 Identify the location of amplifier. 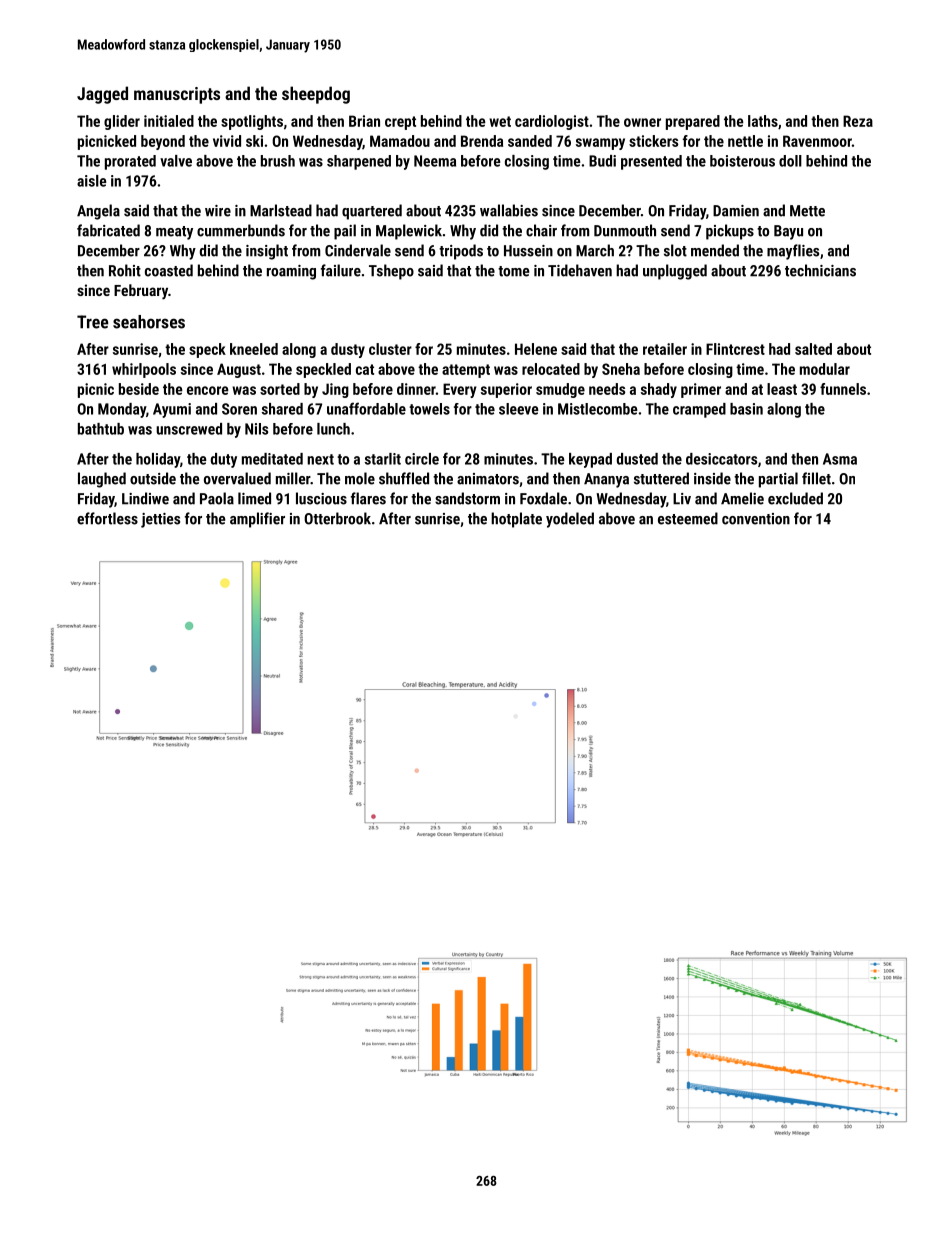
(257, 520).
